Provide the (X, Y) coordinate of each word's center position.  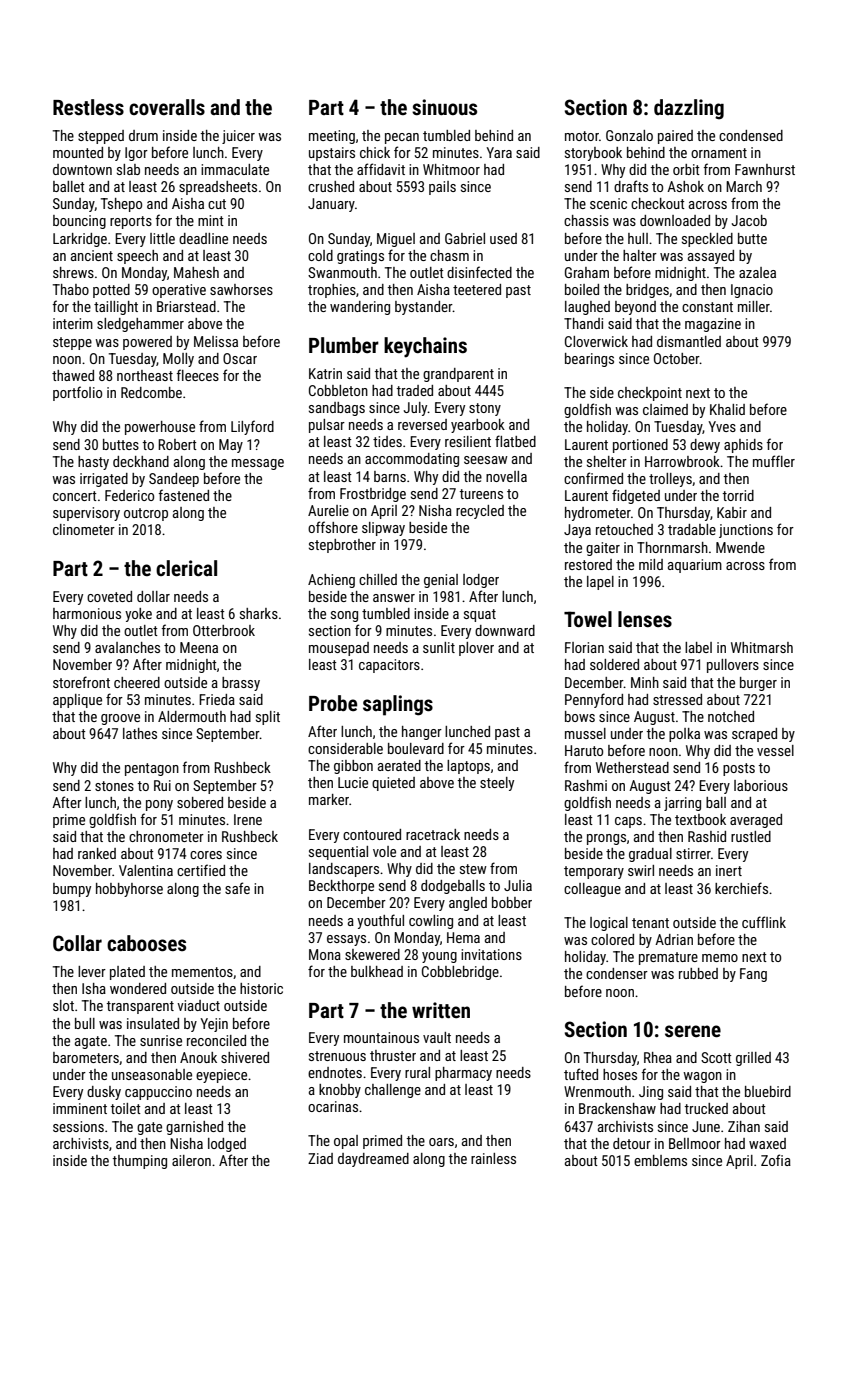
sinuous (444, 107)
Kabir (732, 512)
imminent (80, 1108)
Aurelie (328, 510)
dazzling (689, 109)
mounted (78, 152)
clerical (186, 568)
